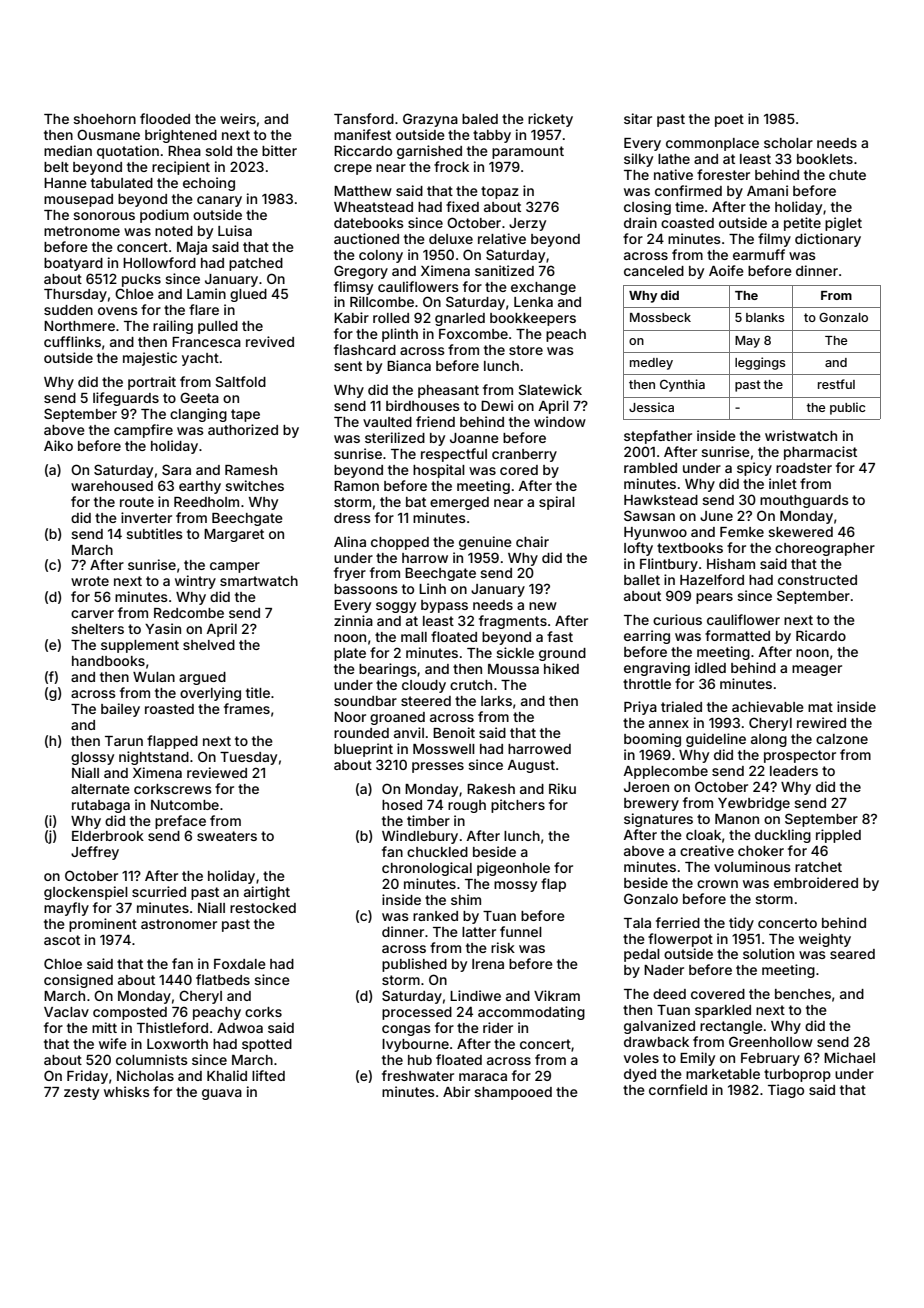 Image resolution: width=924 pixels, height=1308 pixels. Describe the element at coordinates (557, 995) in the screenshot. I see `Vikram` at that location.
